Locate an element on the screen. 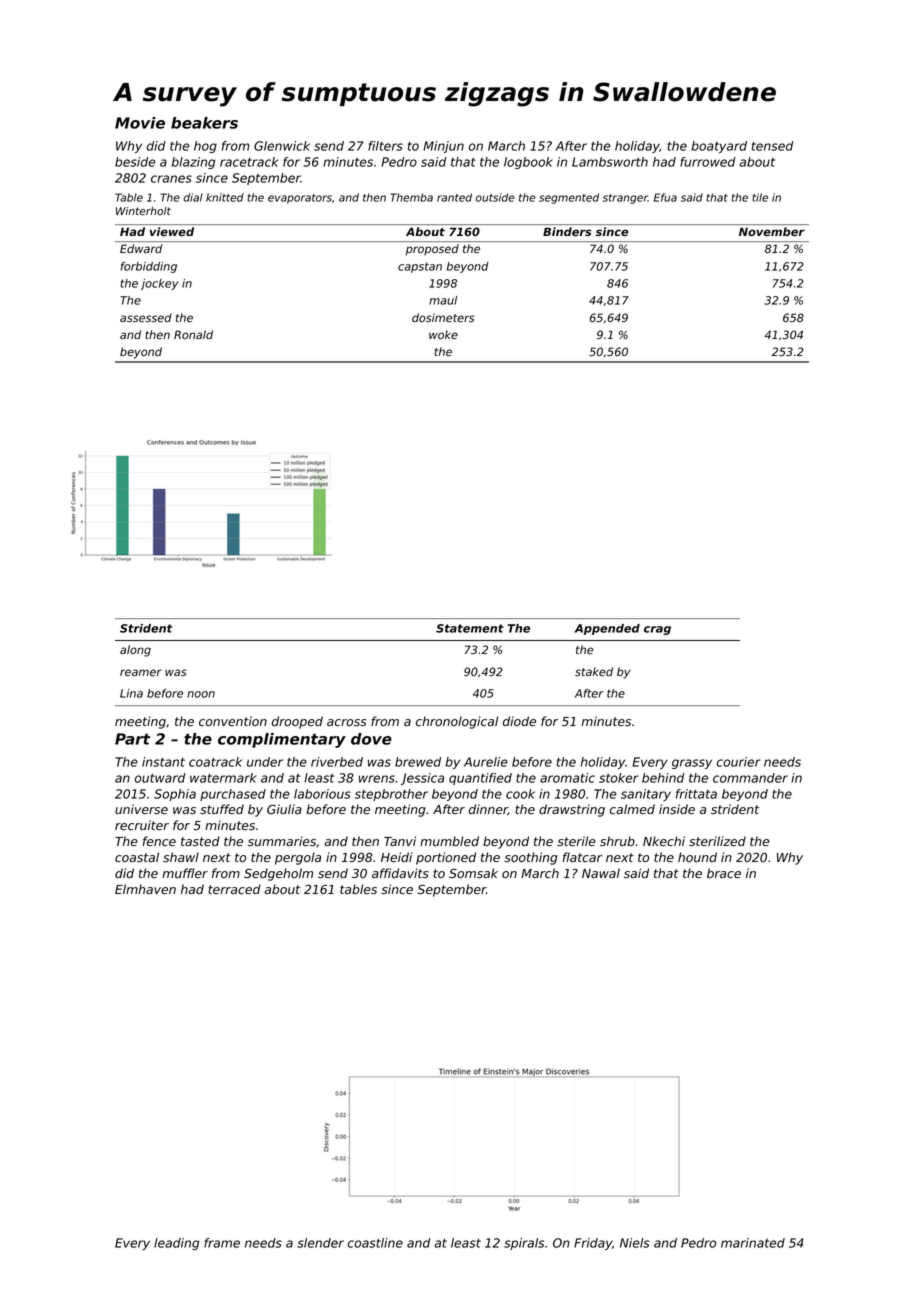 Image resolution: width=924 pixels, height=1308 pixels. Nkechi is located at coordinates (664, 841).
